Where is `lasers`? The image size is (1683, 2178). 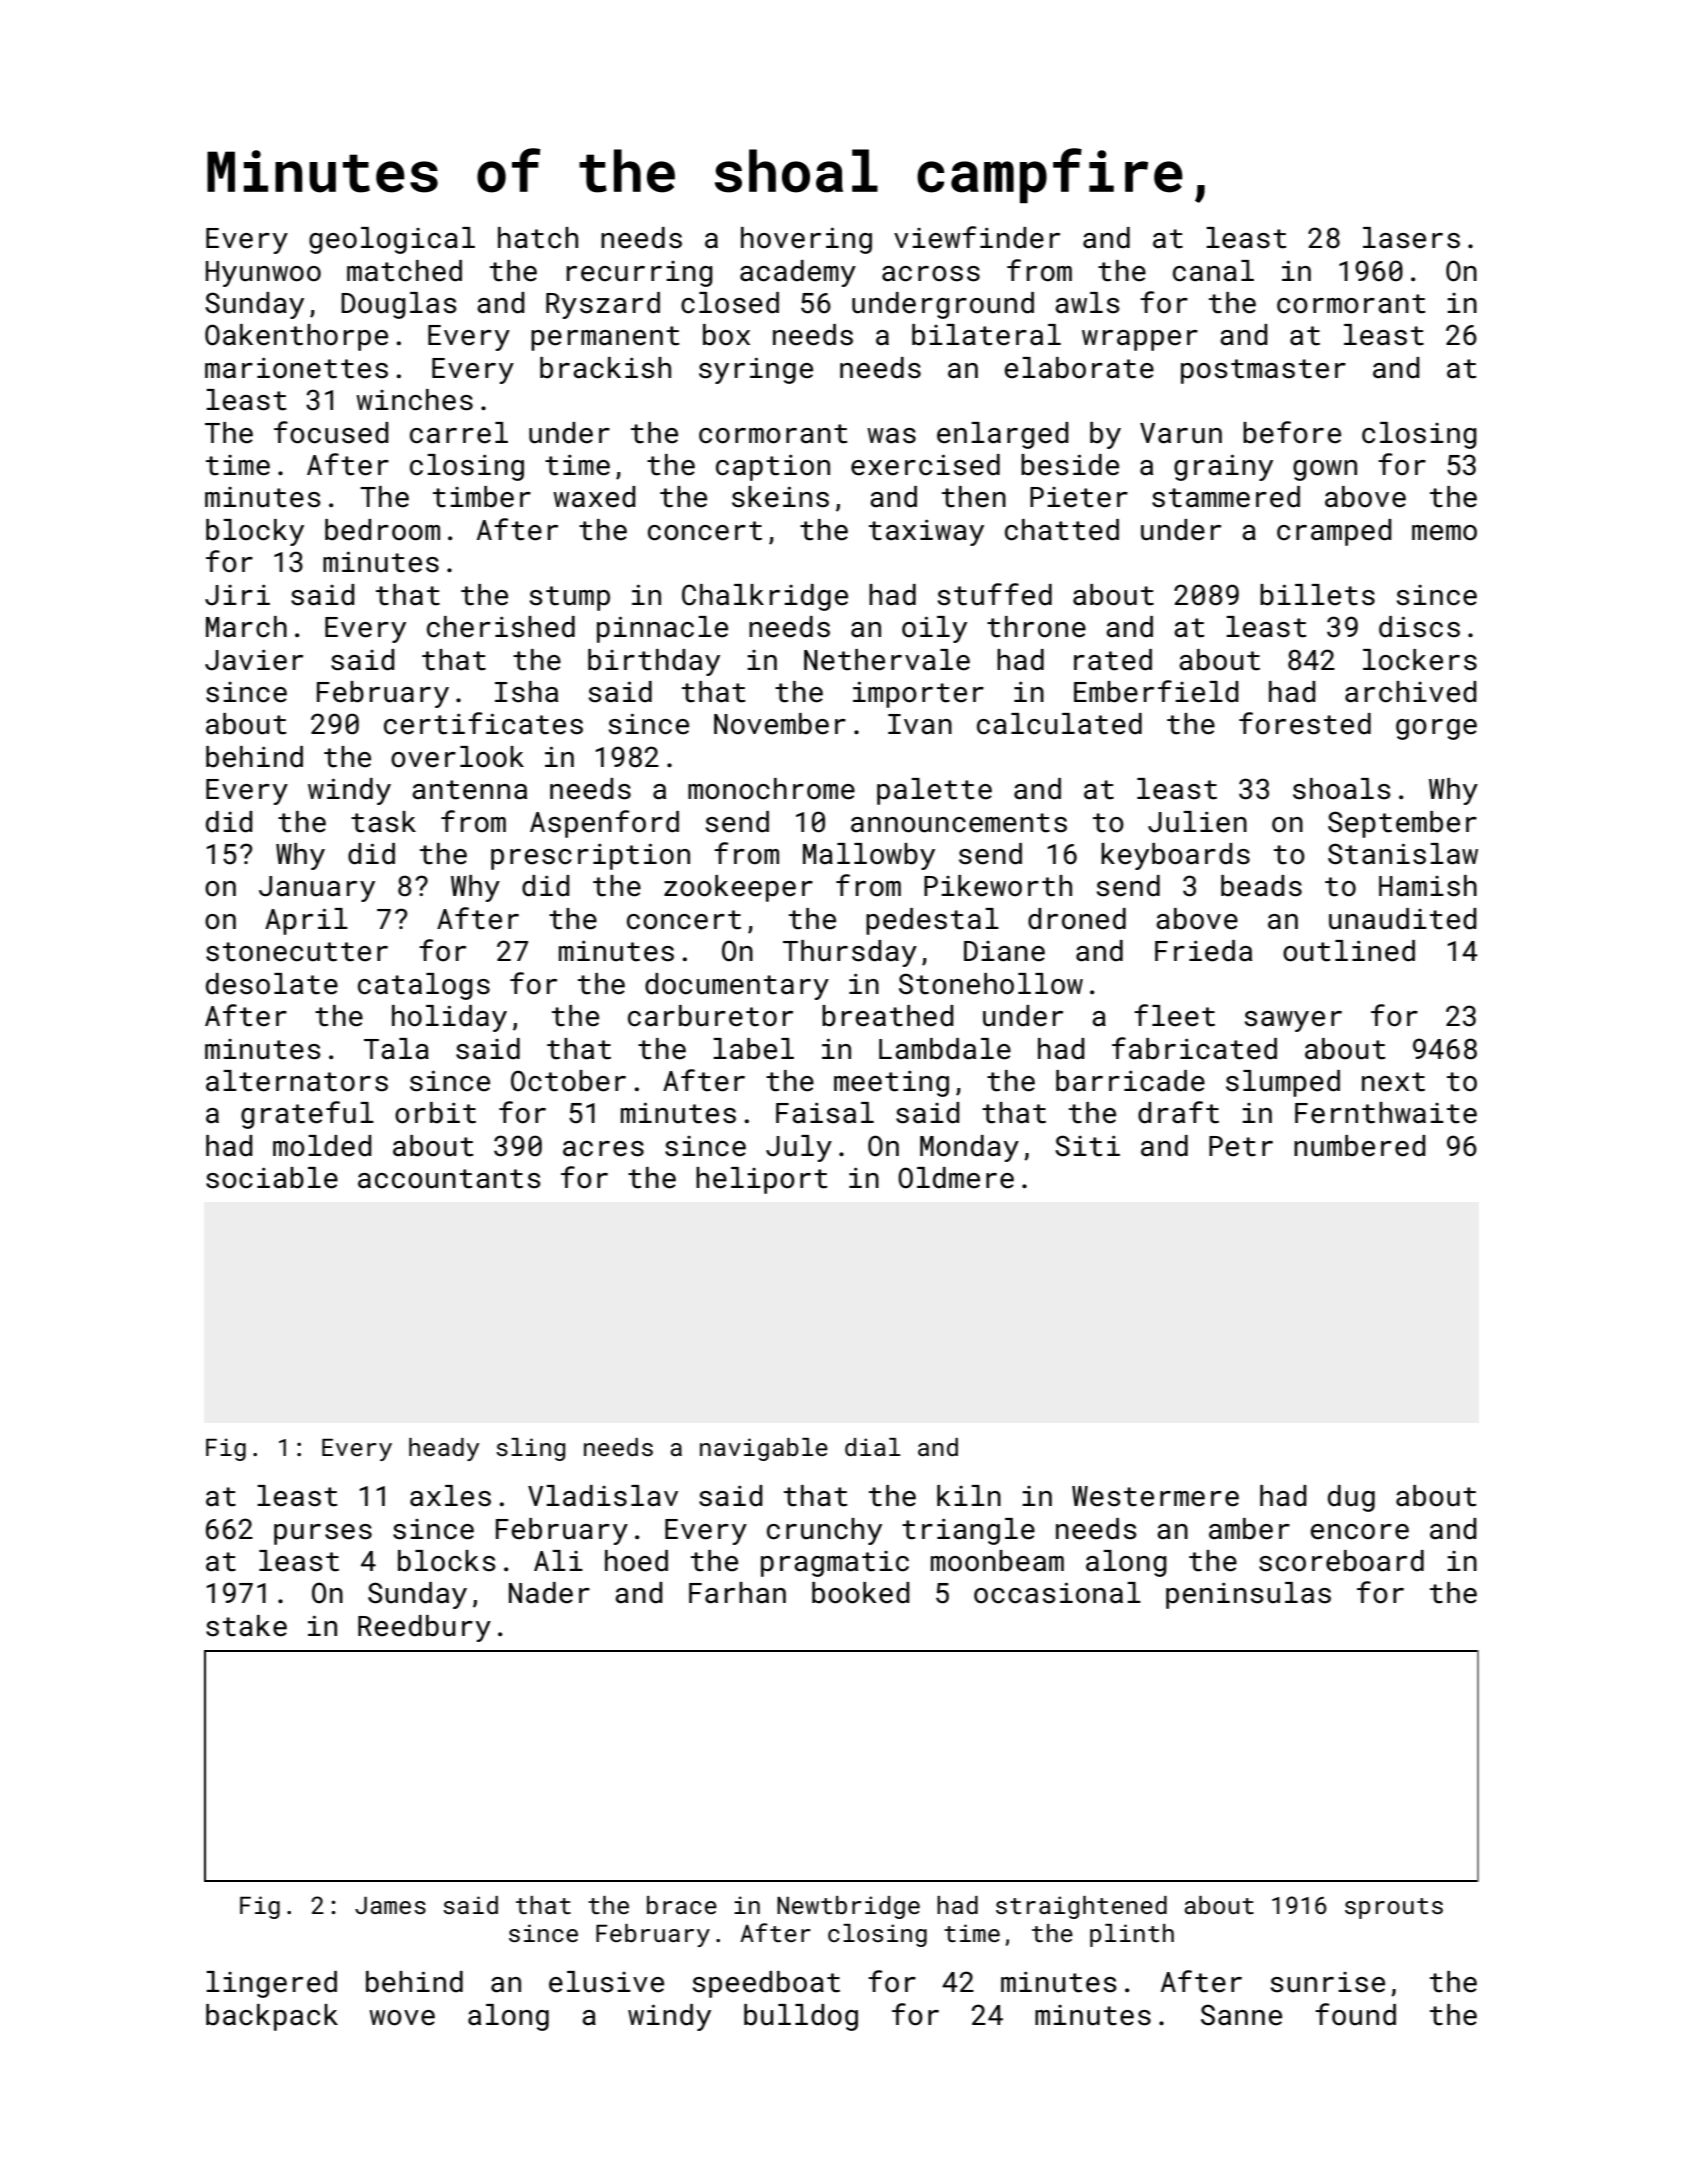
lasers is located at coordinates (1411, 238).
